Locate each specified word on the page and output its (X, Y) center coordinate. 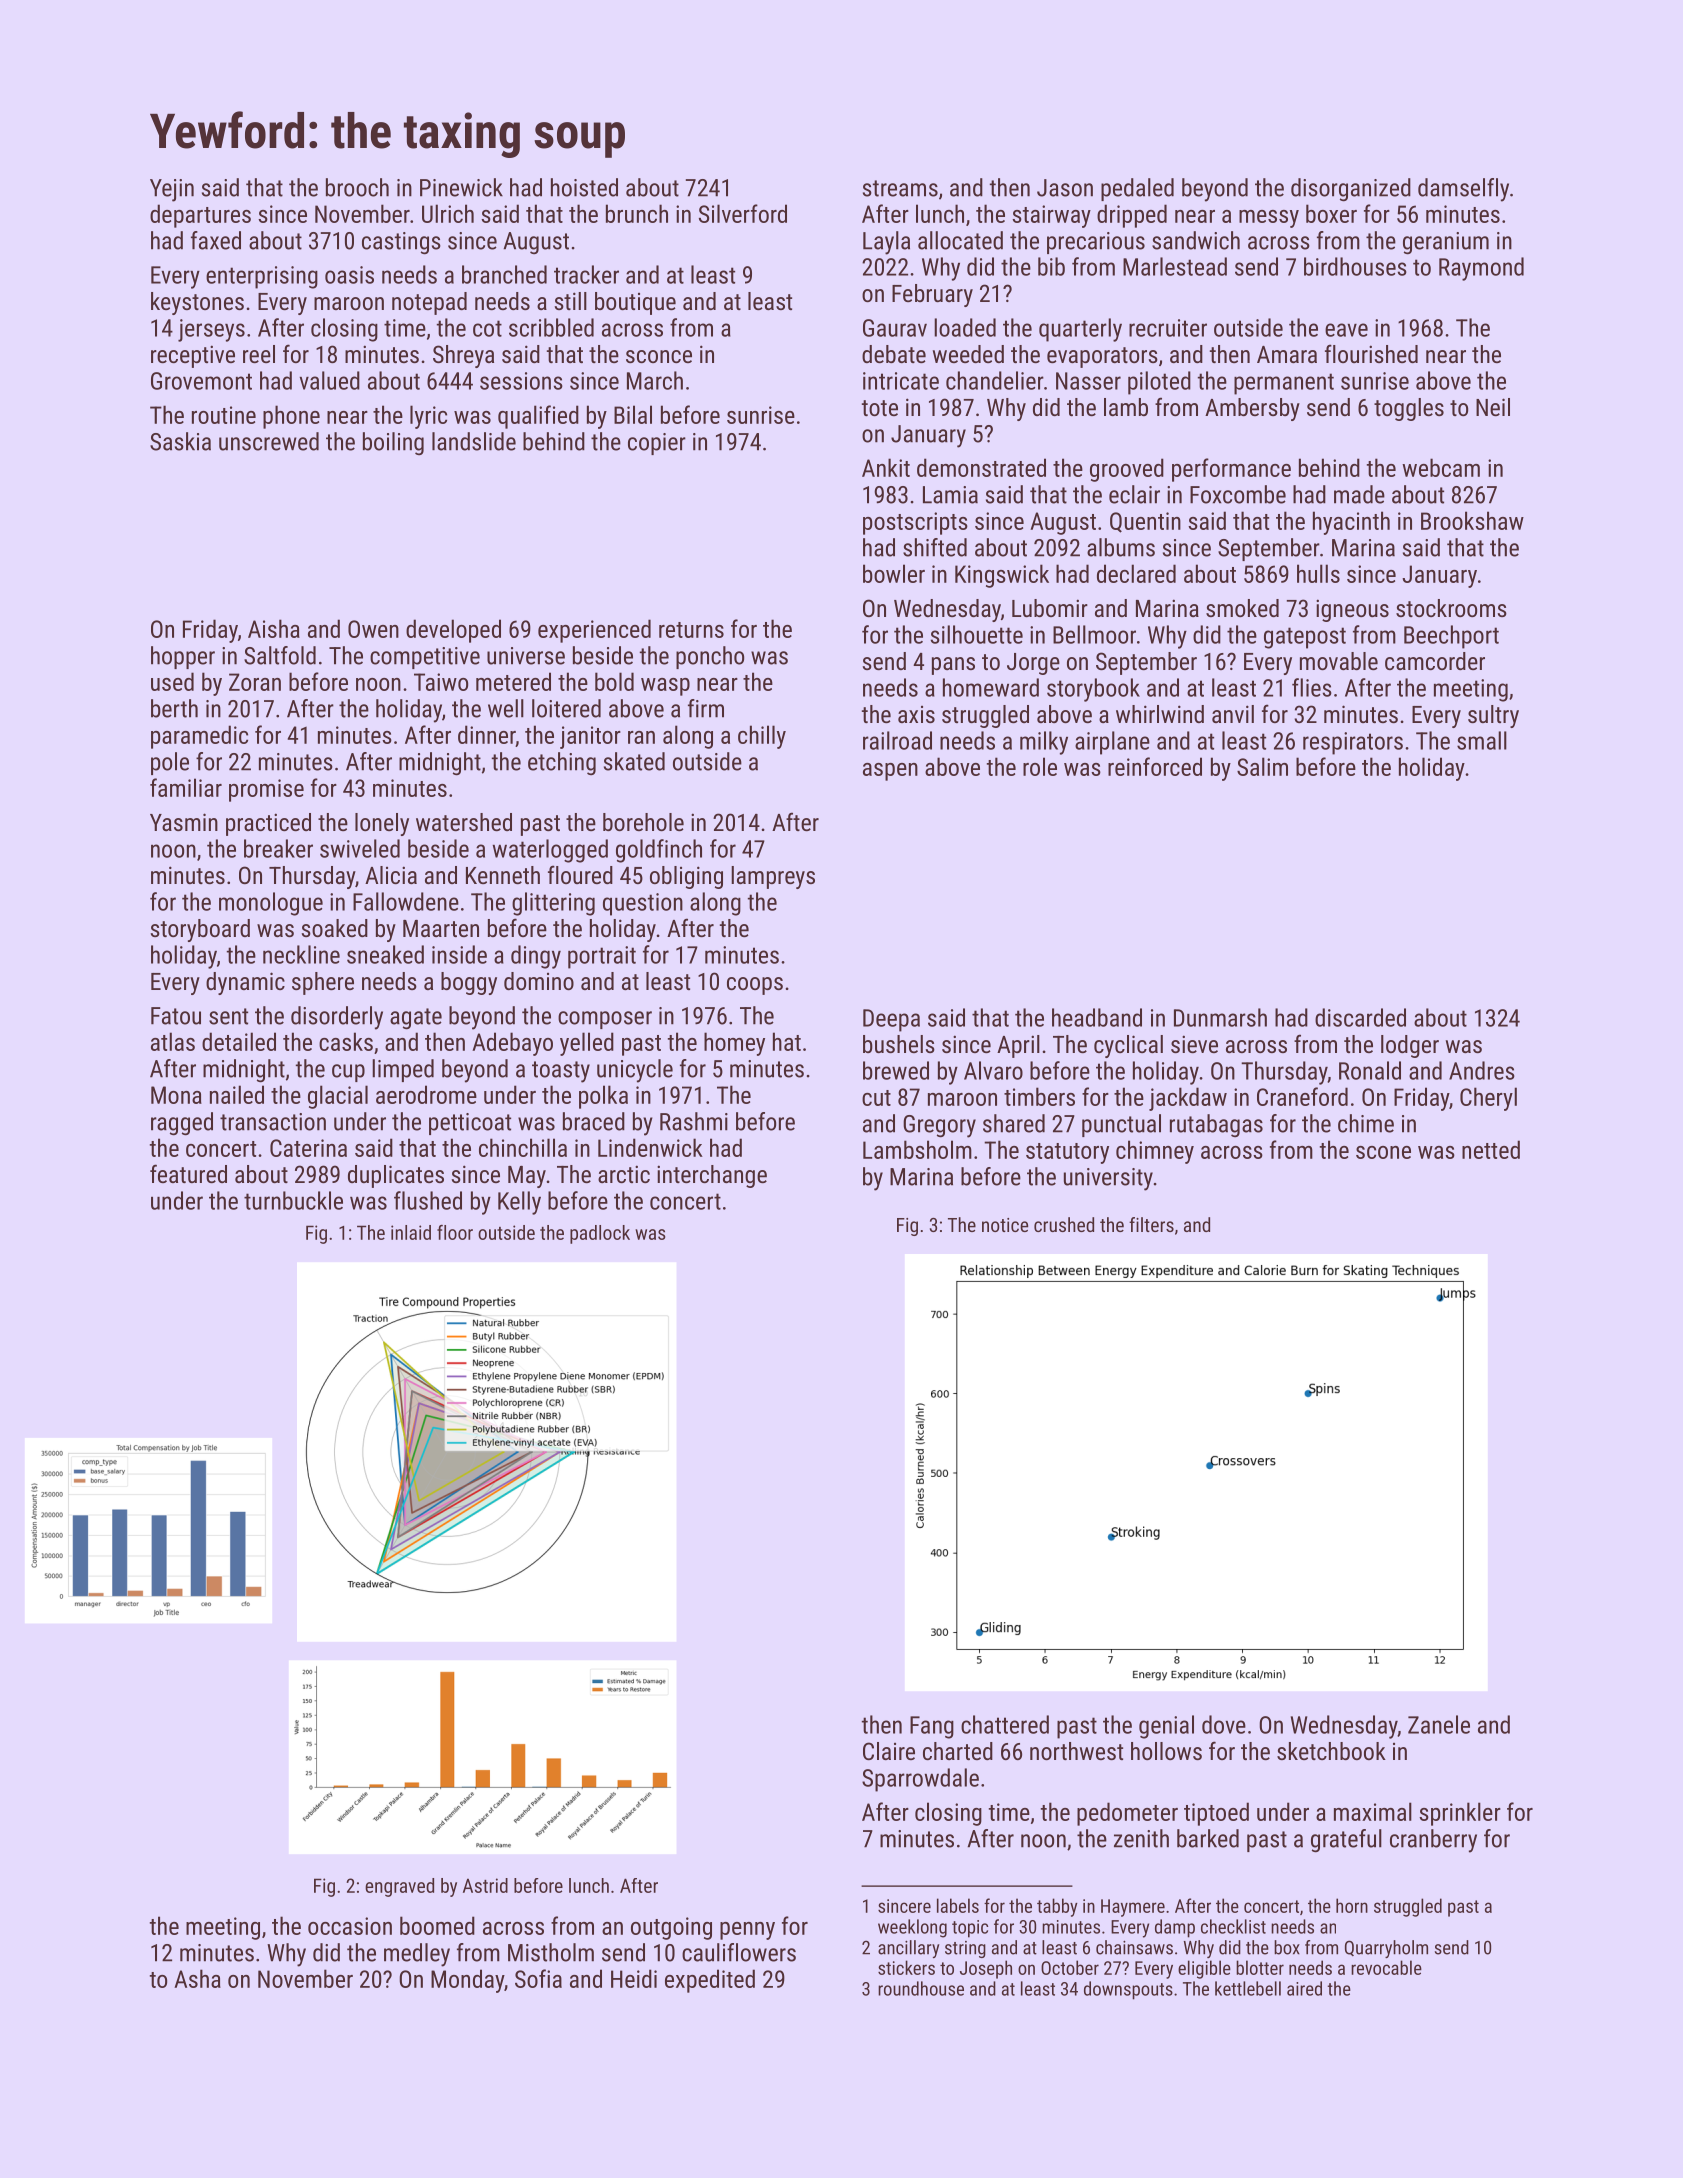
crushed (1064, 1224)
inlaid (411, 1232)
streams (900, 188)
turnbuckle (293, 1200)
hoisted (584, 187)
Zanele (1439, 1724)
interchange (712, 1176)
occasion (350, 1926)
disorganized (1351, 190)
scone (1383, 1152)
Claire (889, 1751)
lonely (382, 824)
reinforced (1155, 766)
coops (755, 986)
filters (1151, 1224)
